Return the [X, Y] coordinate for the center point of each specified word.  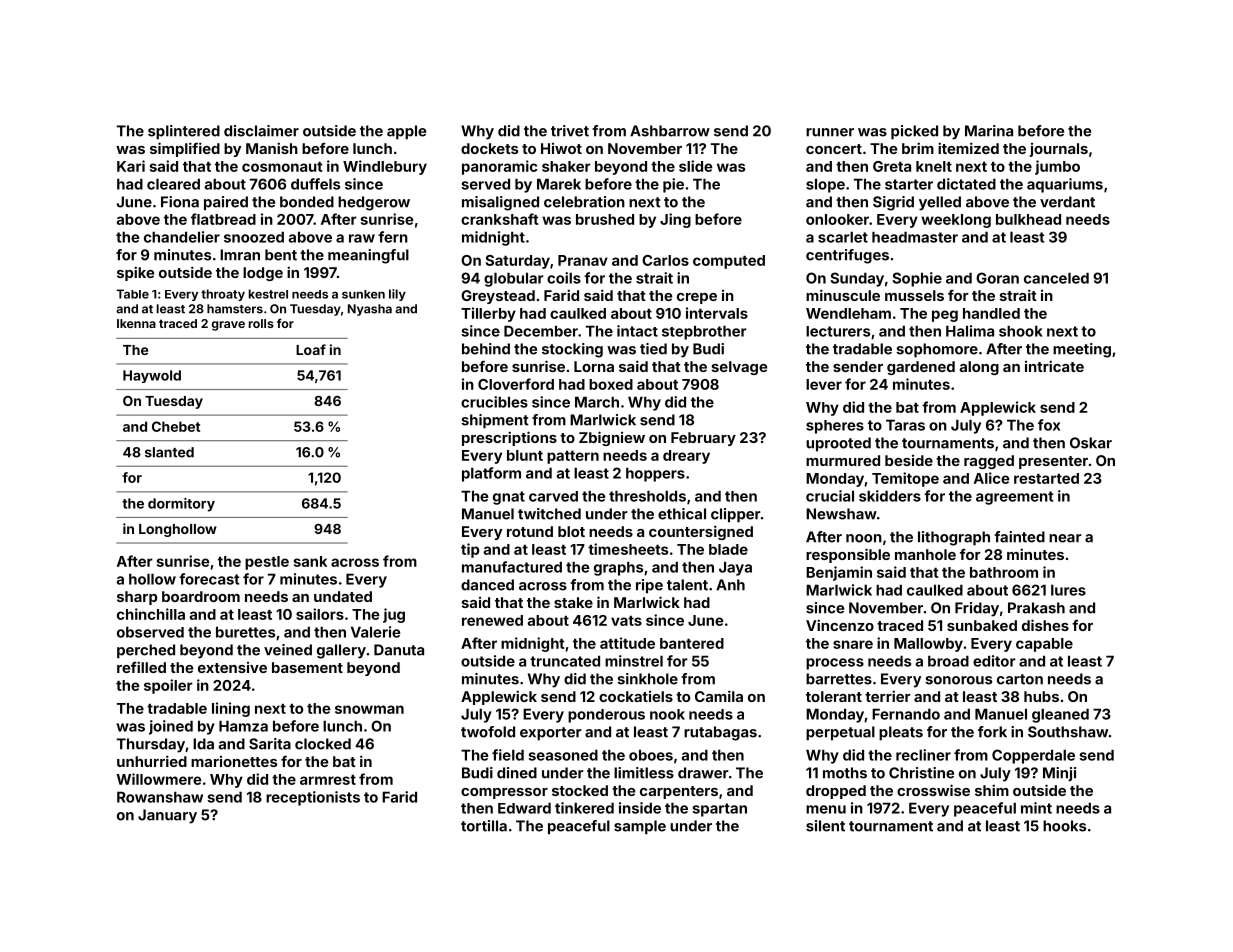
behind [486, 349]
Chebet [176, 426]
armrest [328, 780]
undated [343, 596]
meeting [1082, 350]
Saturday [518, 262]
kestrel [268, 294]
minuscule [843, 295]
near [1065, 538]
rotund [530, 531]
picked [914, 132]
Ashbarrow [670, 131]
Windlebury [385, 167]
